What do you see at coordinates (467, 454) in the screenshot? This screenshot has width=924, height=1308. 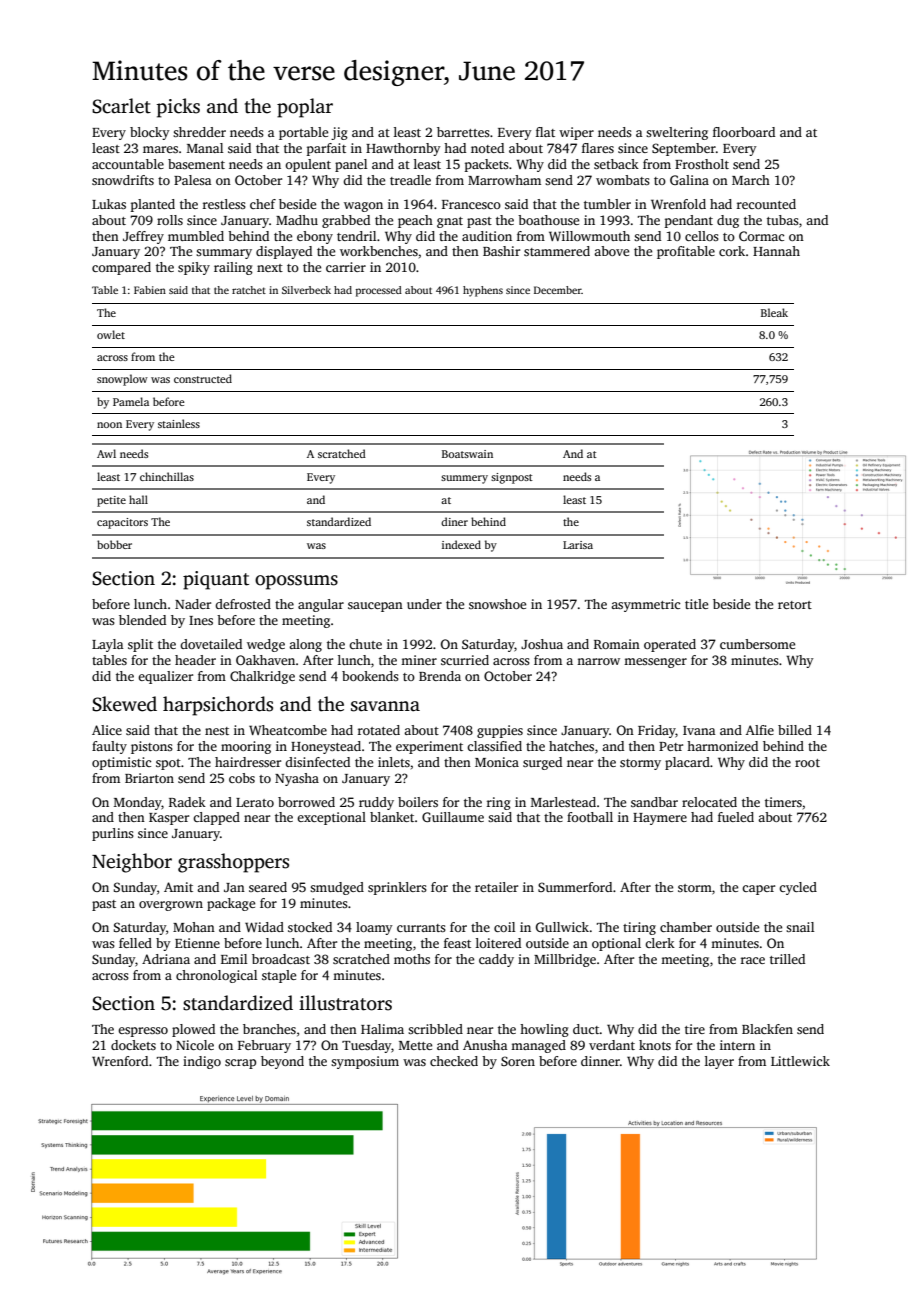 I see `Boatswain` at bounding box center [467, 454].
